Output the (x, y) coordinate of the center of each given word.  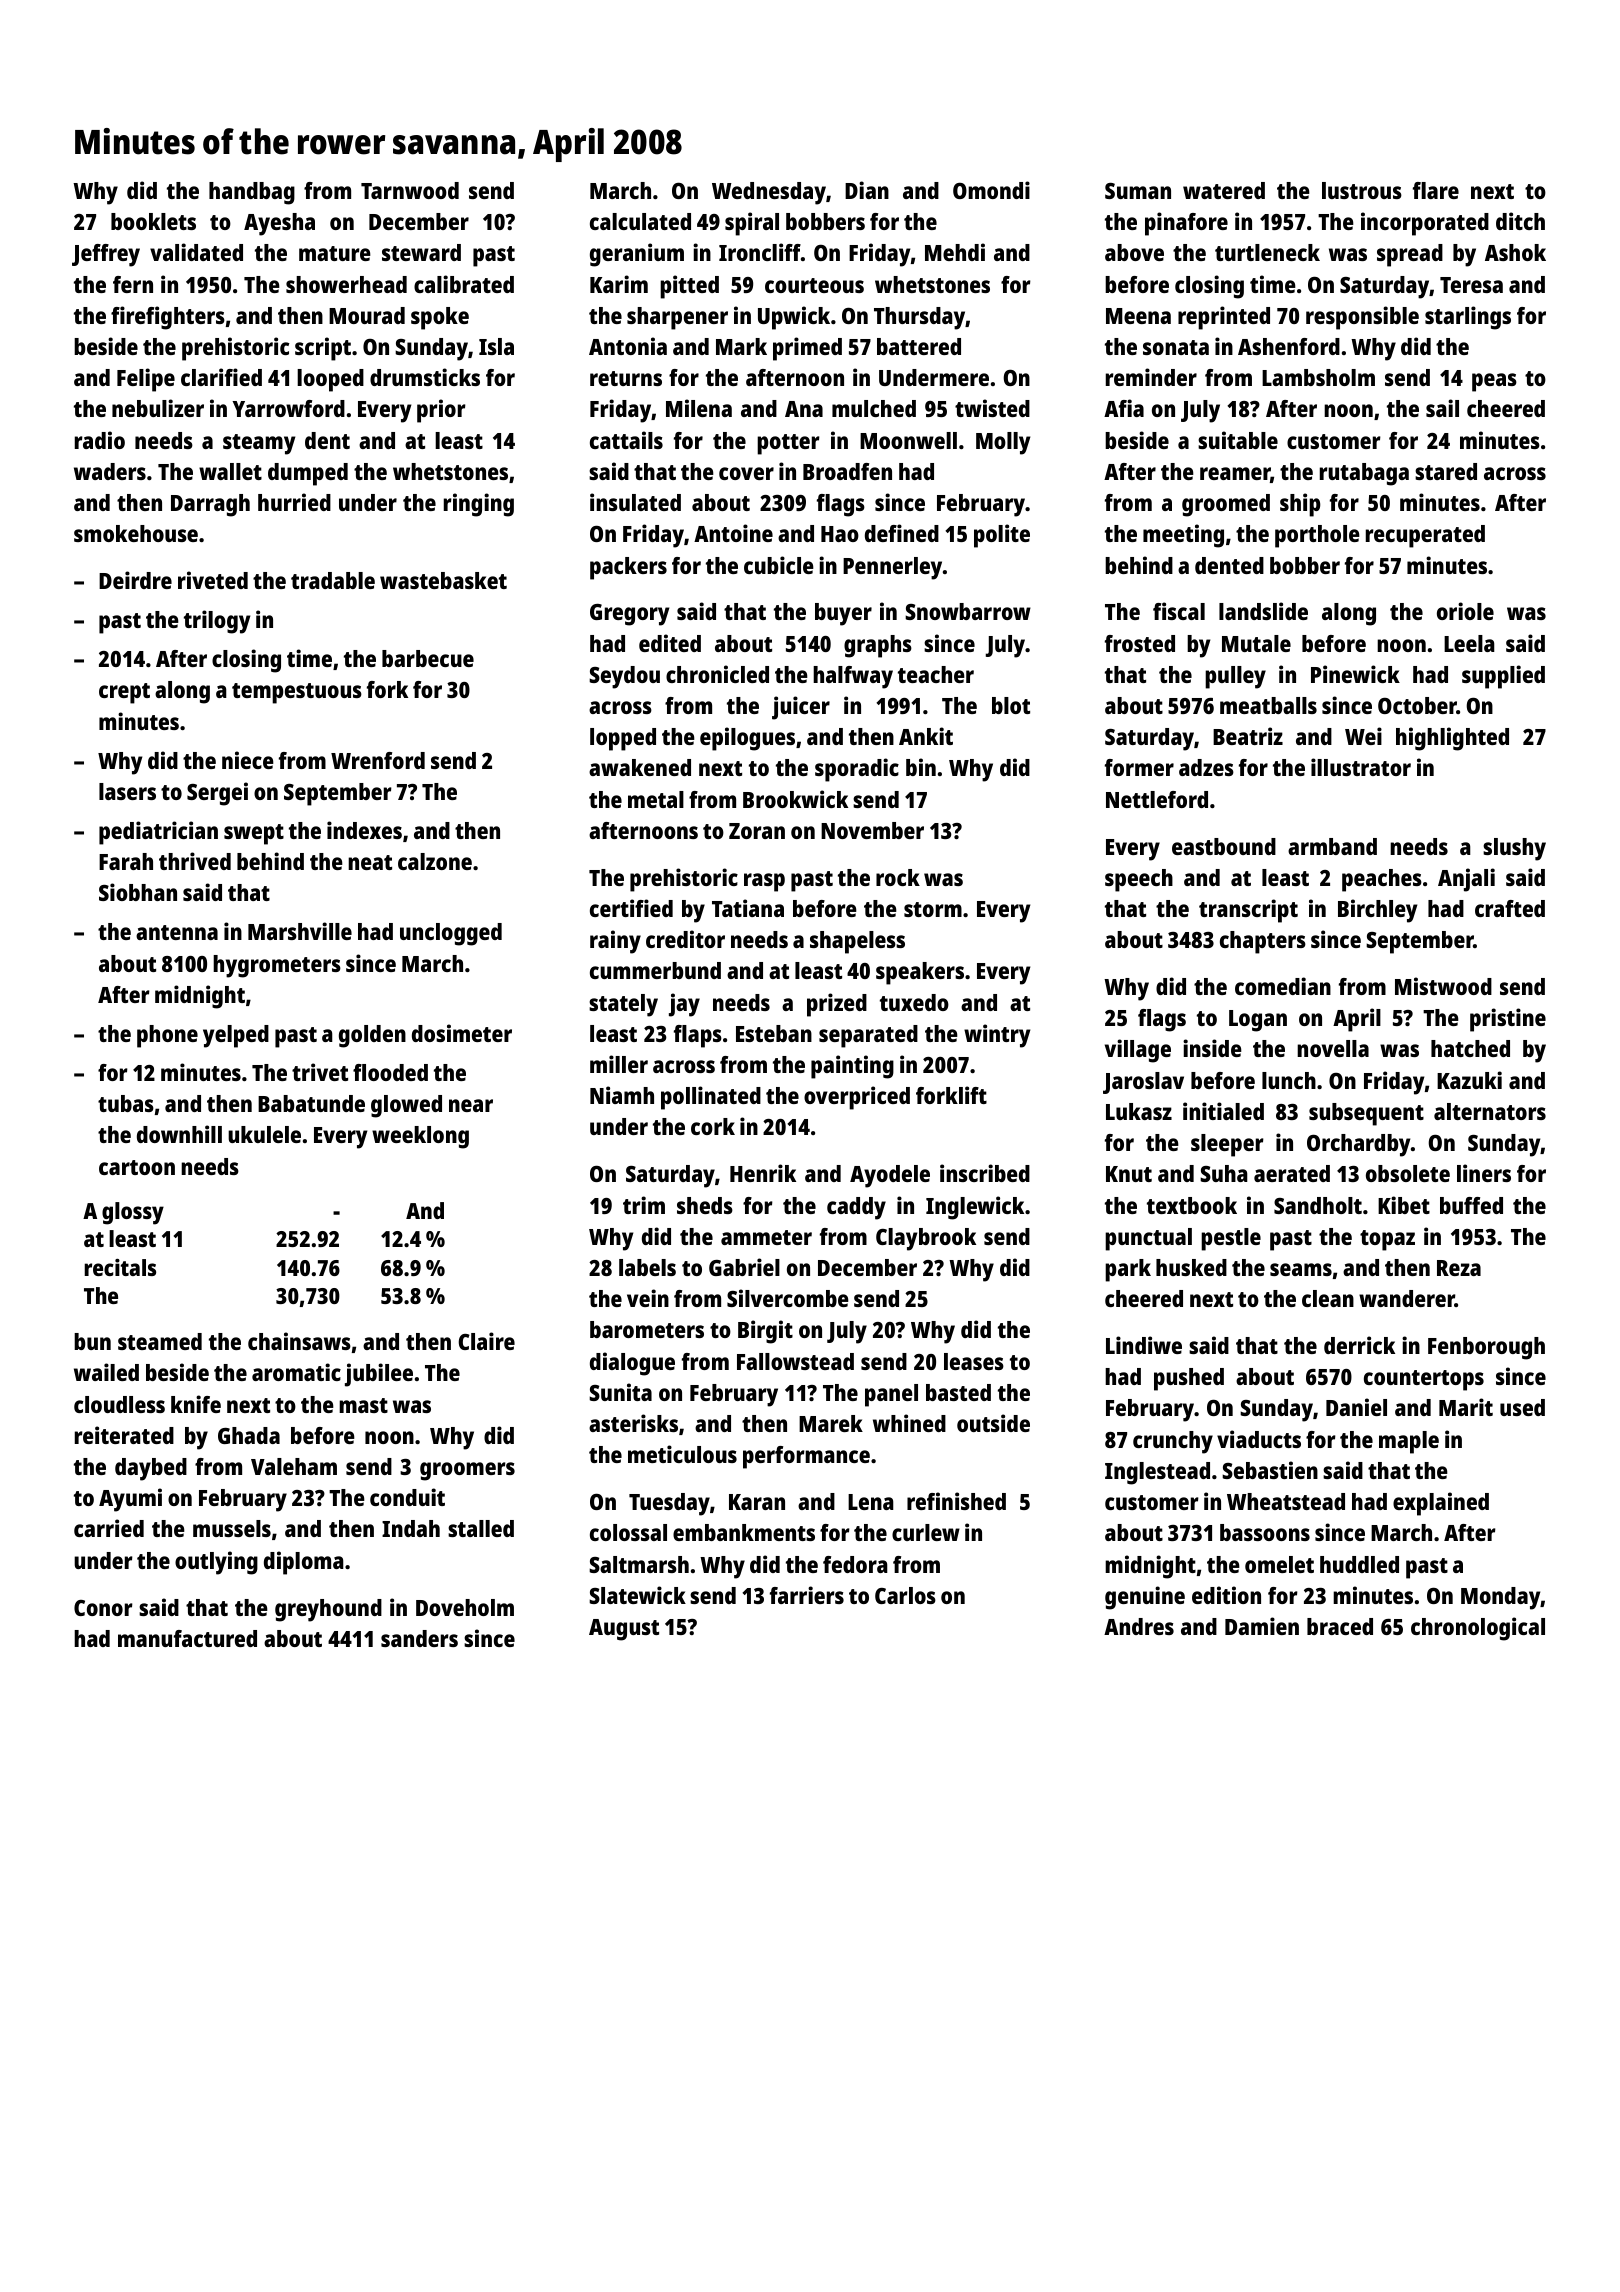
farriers (807, 1595)
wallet (230, 471)
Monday (1501, 1598)
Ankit (926, 736)
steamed (160, 1341)
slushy (1514, 849)
